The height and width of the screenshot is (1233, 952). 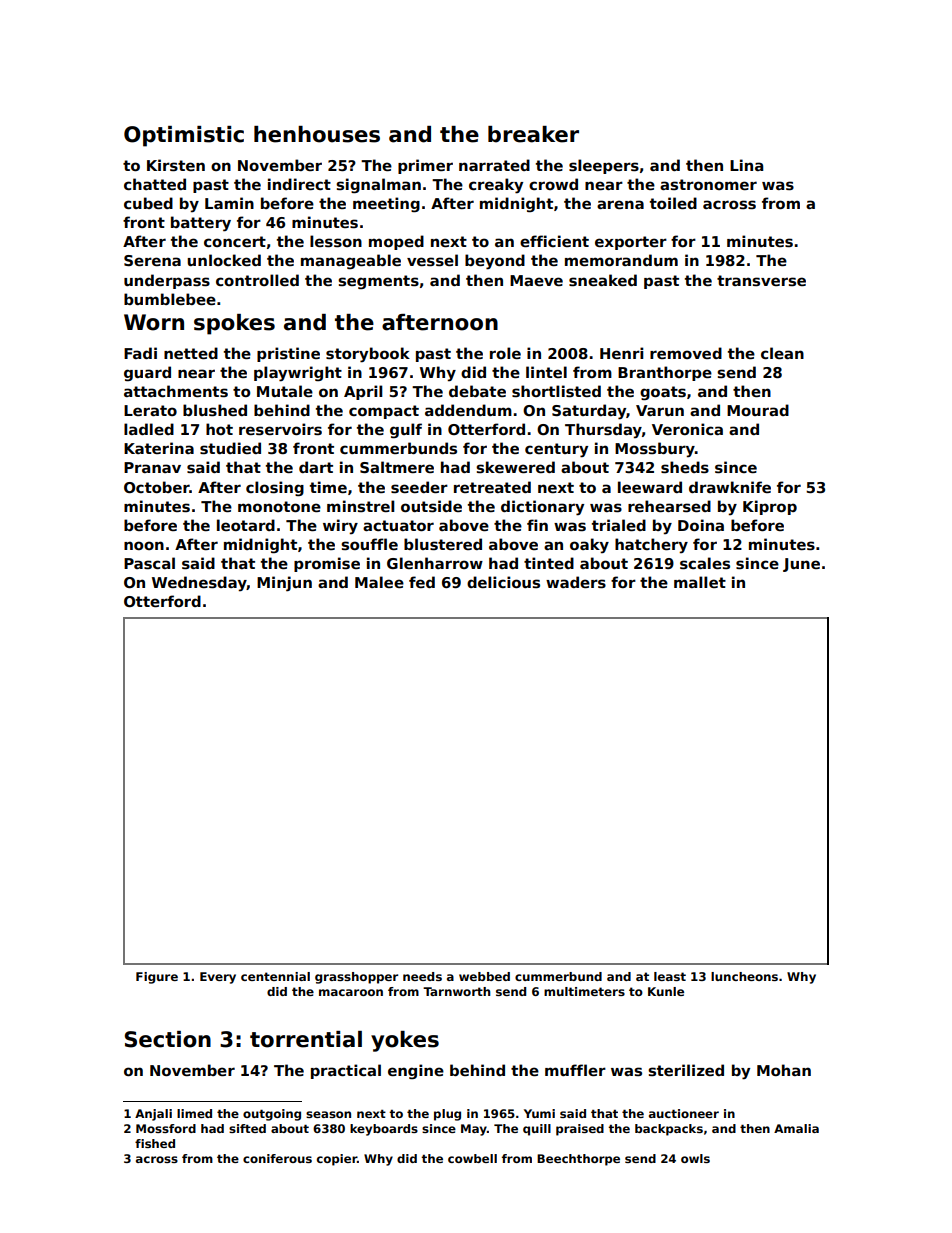 I want to click on Serena, so click(x=152, y=260).
